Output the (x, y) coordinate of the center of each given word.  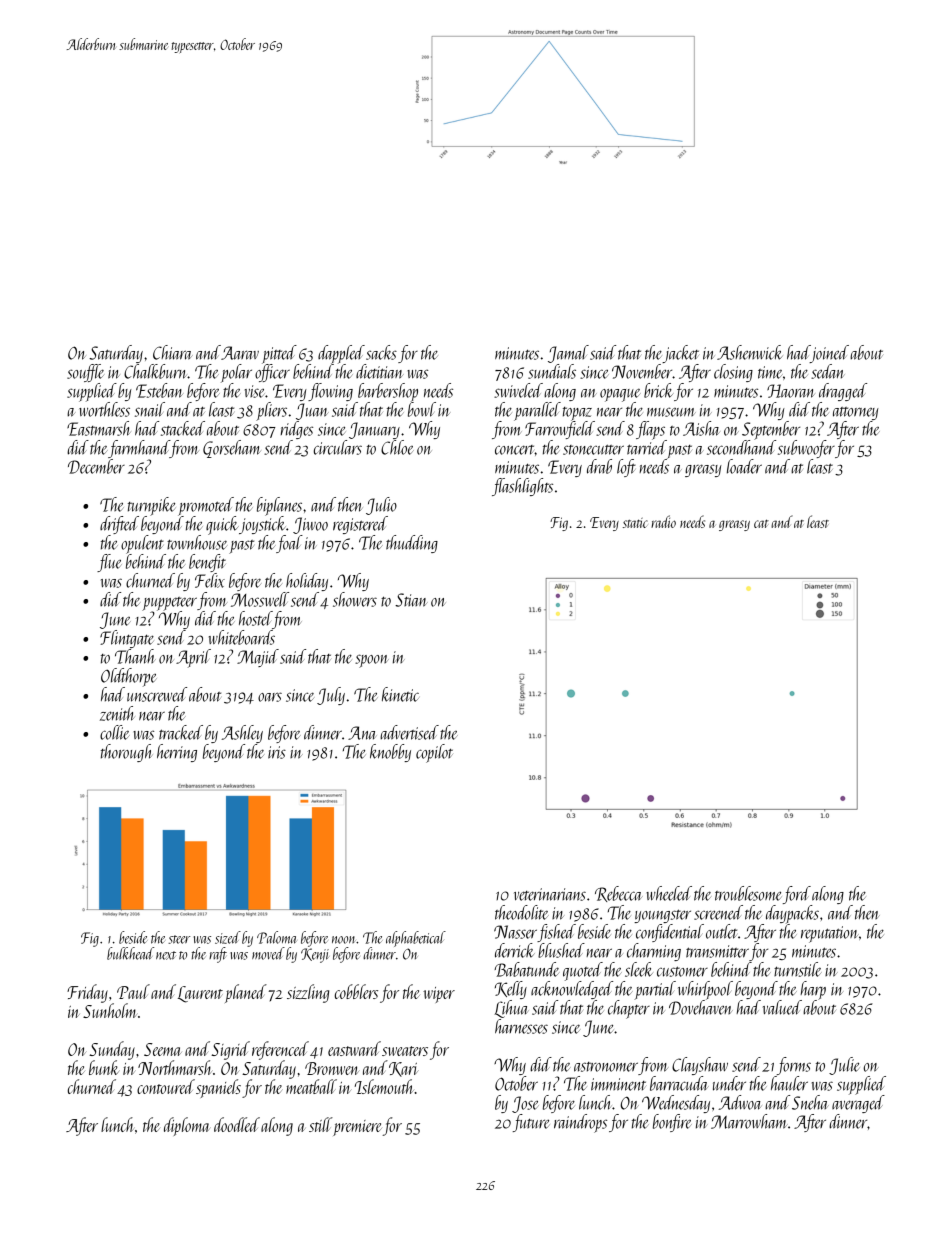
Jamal (568, 354)
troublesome (748, 893)
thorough (126, 753)
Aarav (240, 353)
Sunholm (109, 1010)
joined (829, 354)
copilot (434, 753)
